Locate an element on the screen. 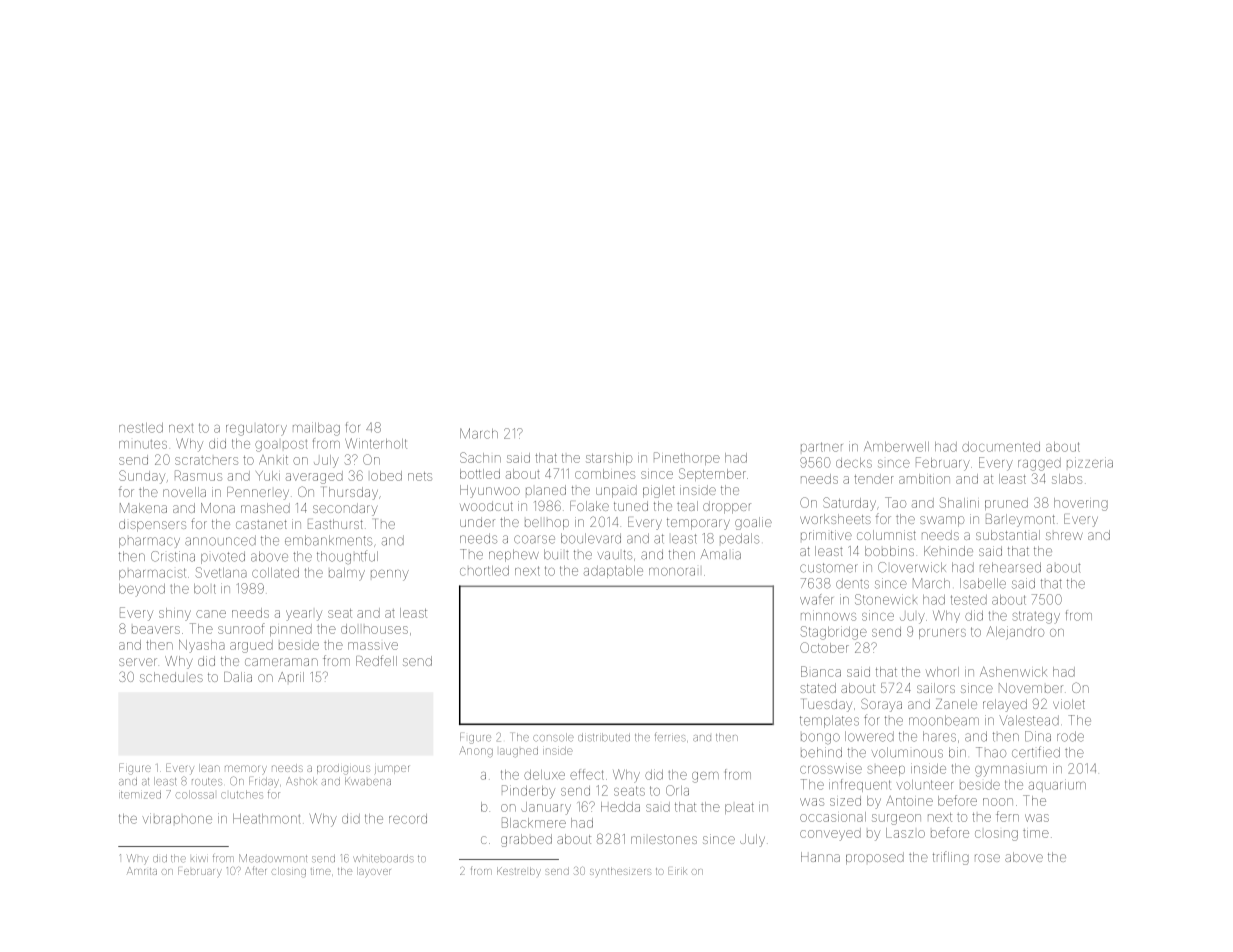  synthesizers is located at coordinates (621, 871).
